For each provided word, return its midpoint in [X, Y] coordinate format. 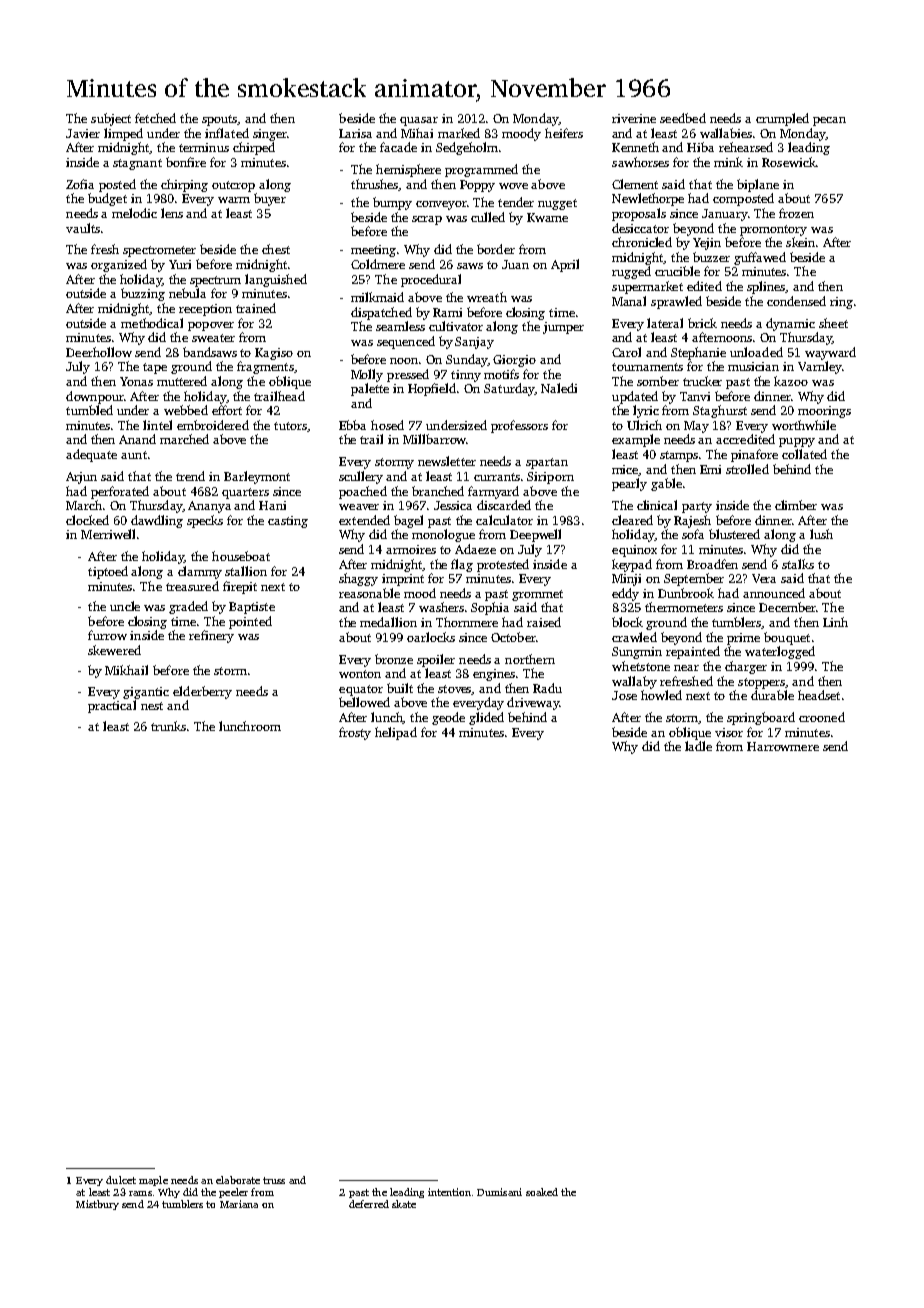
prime [743, 639]
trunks [168, 726]
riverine [634, 118]
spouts [220, 120]
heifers [564, 133]
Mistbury [97, 1205]
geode [448, 718]
